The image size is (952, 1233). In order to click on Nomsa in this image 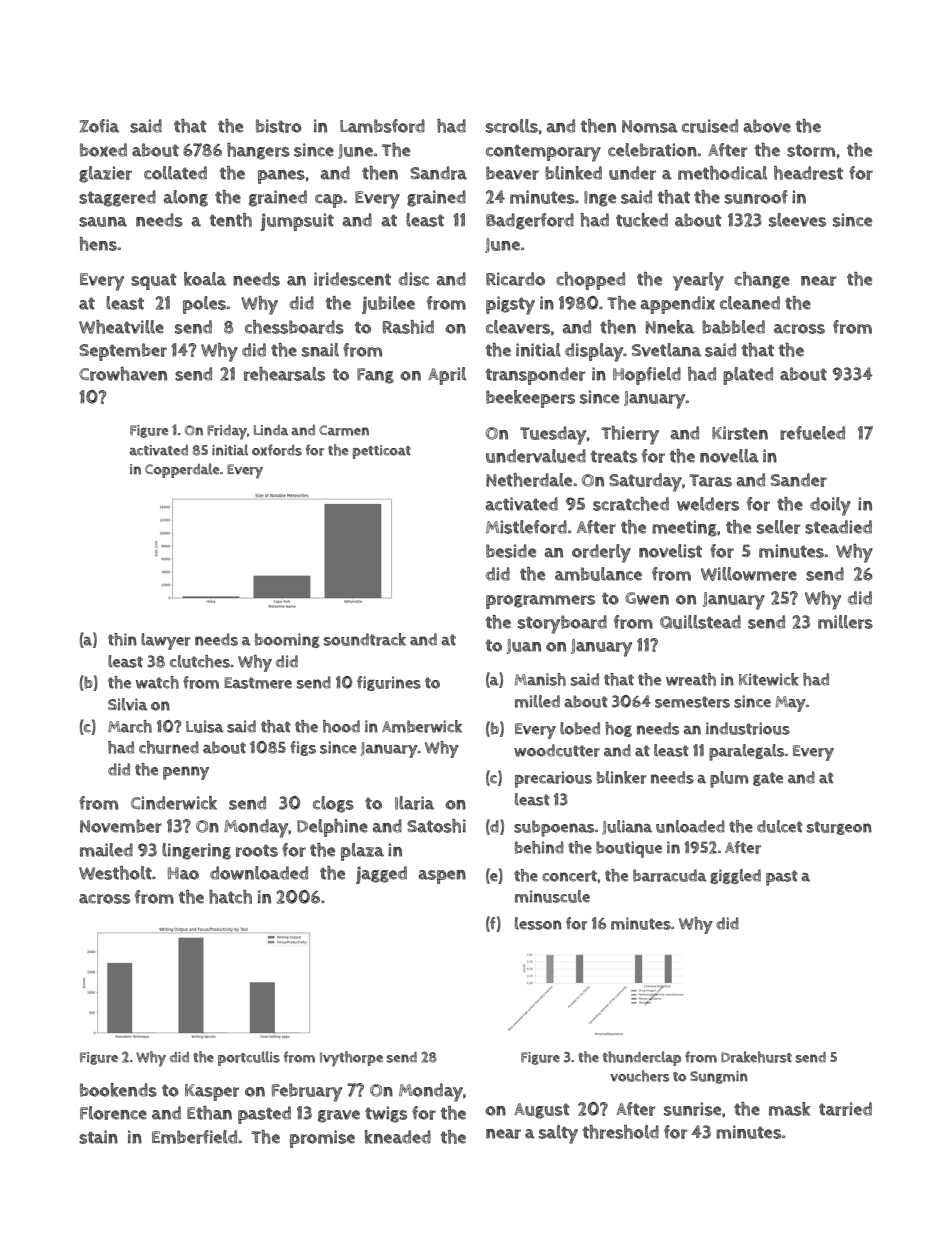, I will do `click(650, 126)`.
